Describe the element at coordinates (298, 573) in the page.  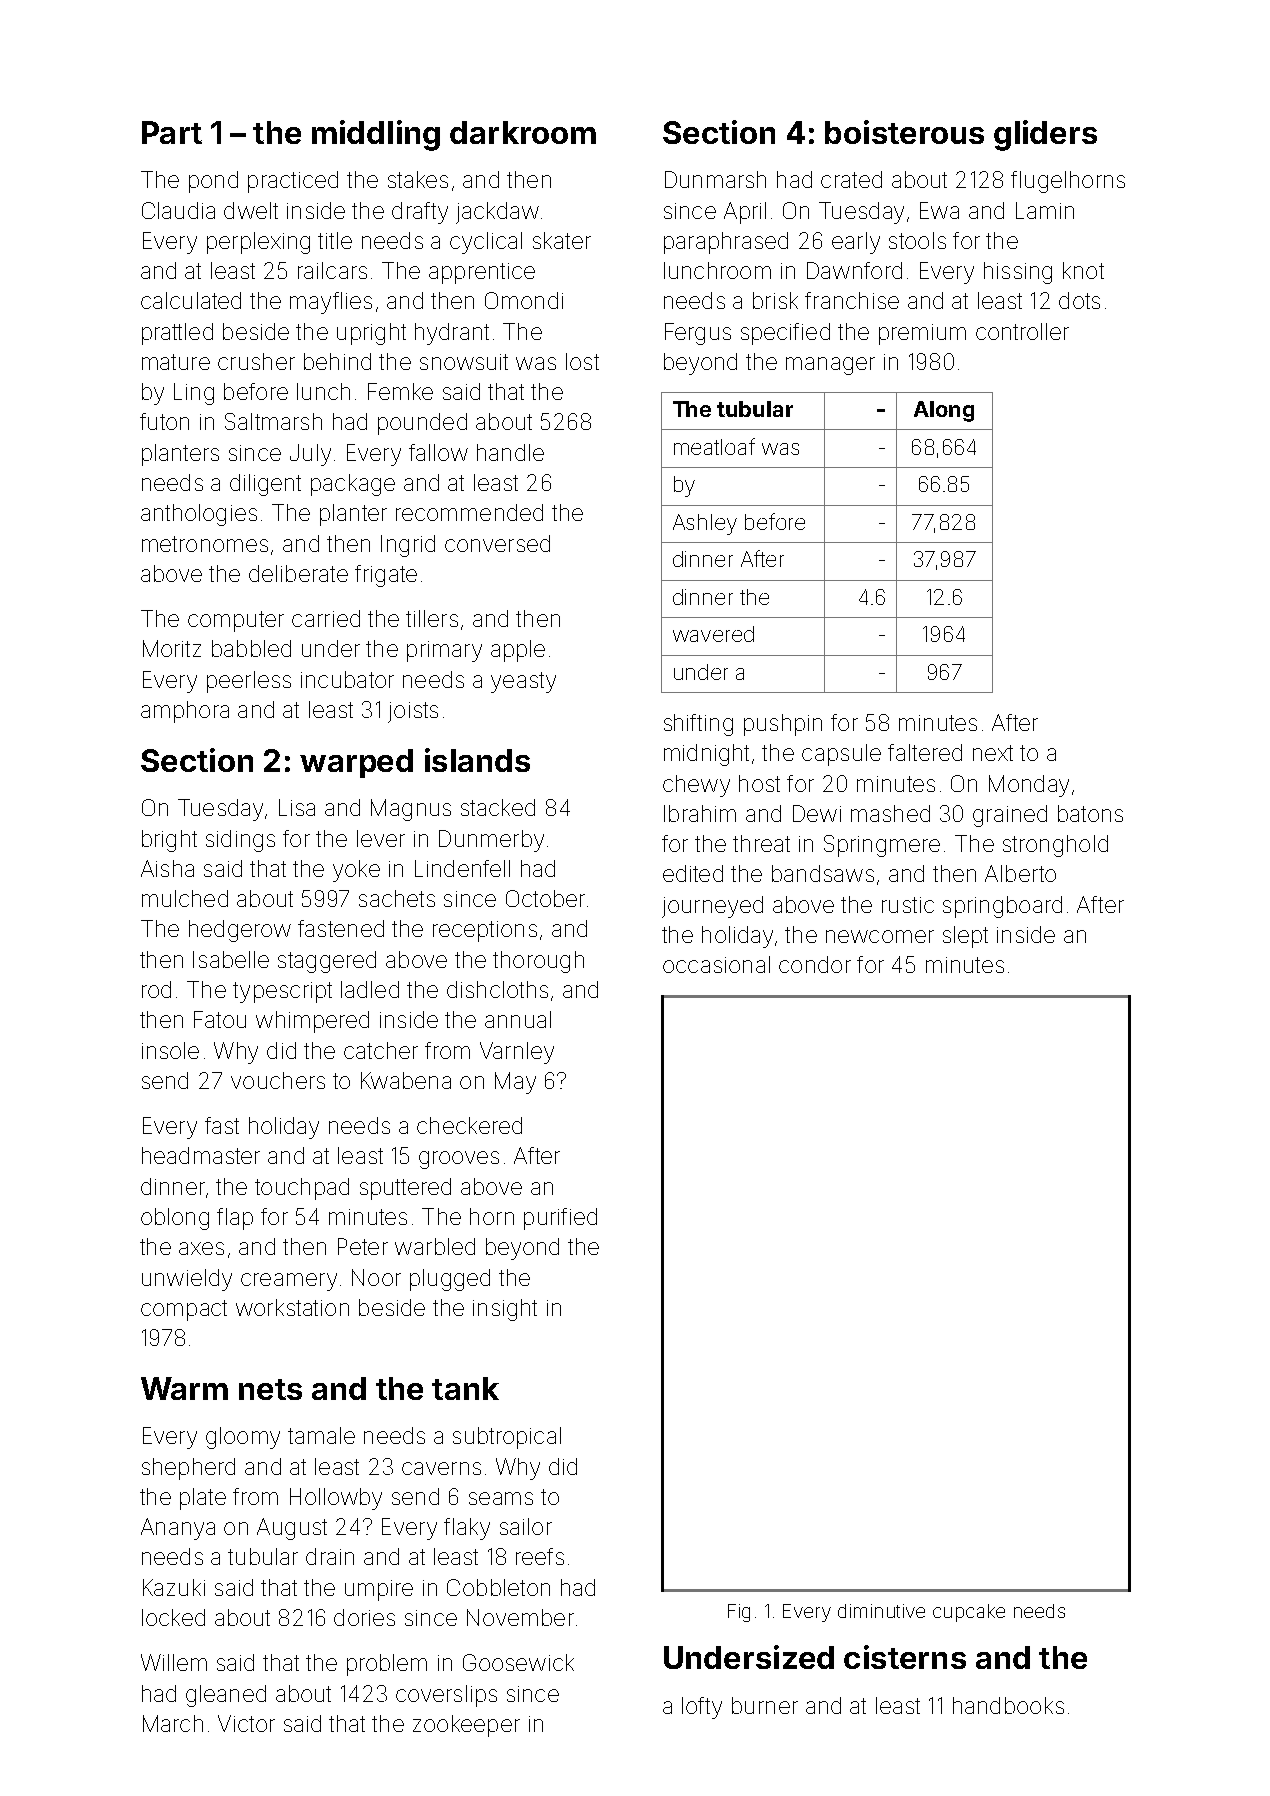
I see `deliberate` at that location.
